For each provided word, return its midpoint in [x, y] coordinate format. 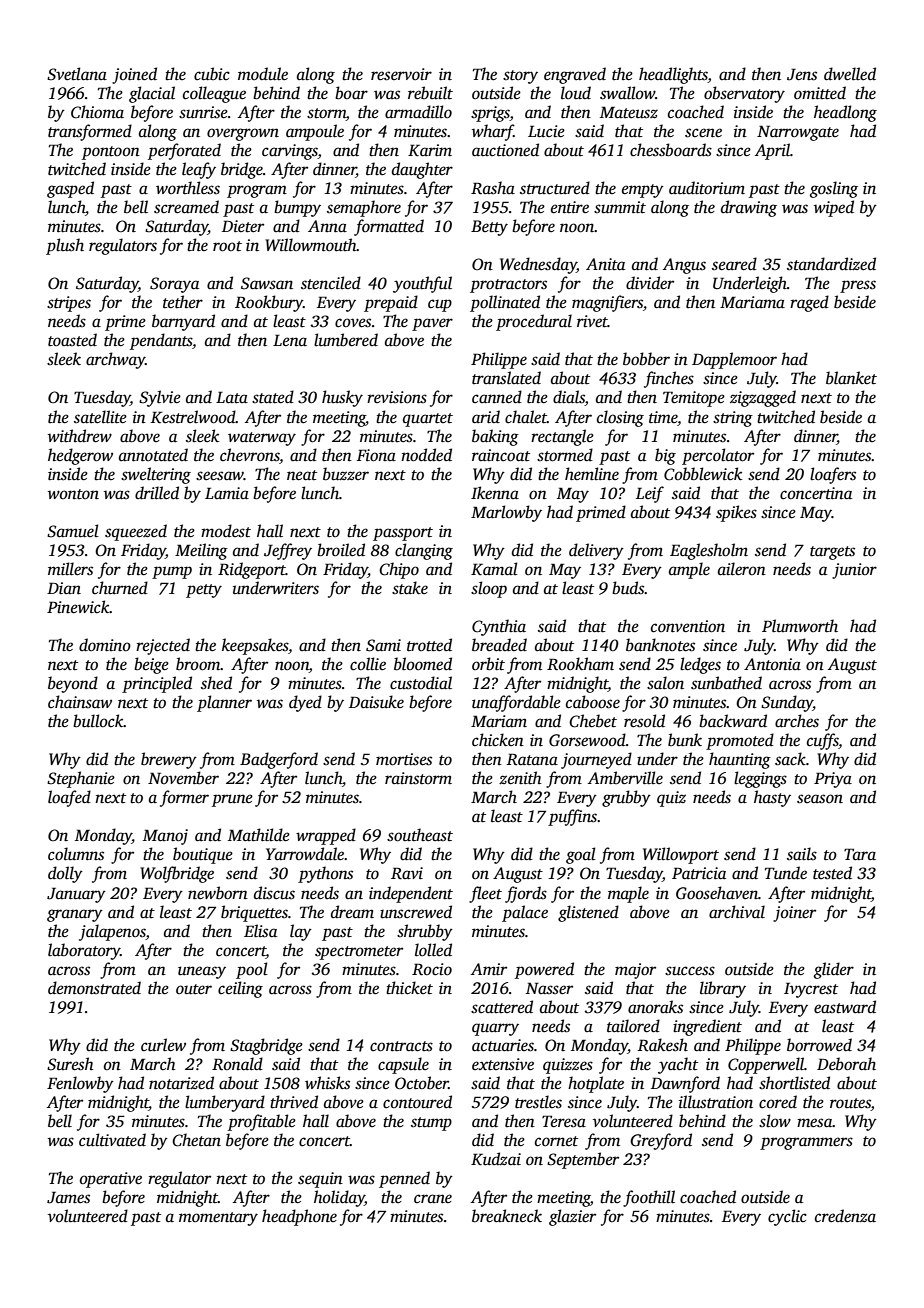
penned [404, 1179]
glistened [588, 913]
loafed [69, 798]
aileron [742, 569]
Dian [64, 588]
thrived [294, 1102]
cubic [212, 74]
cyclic [787, 1217]
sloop [489, 589]
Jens [802, 74]
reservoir [401, 74]
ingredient [707, 1027]
